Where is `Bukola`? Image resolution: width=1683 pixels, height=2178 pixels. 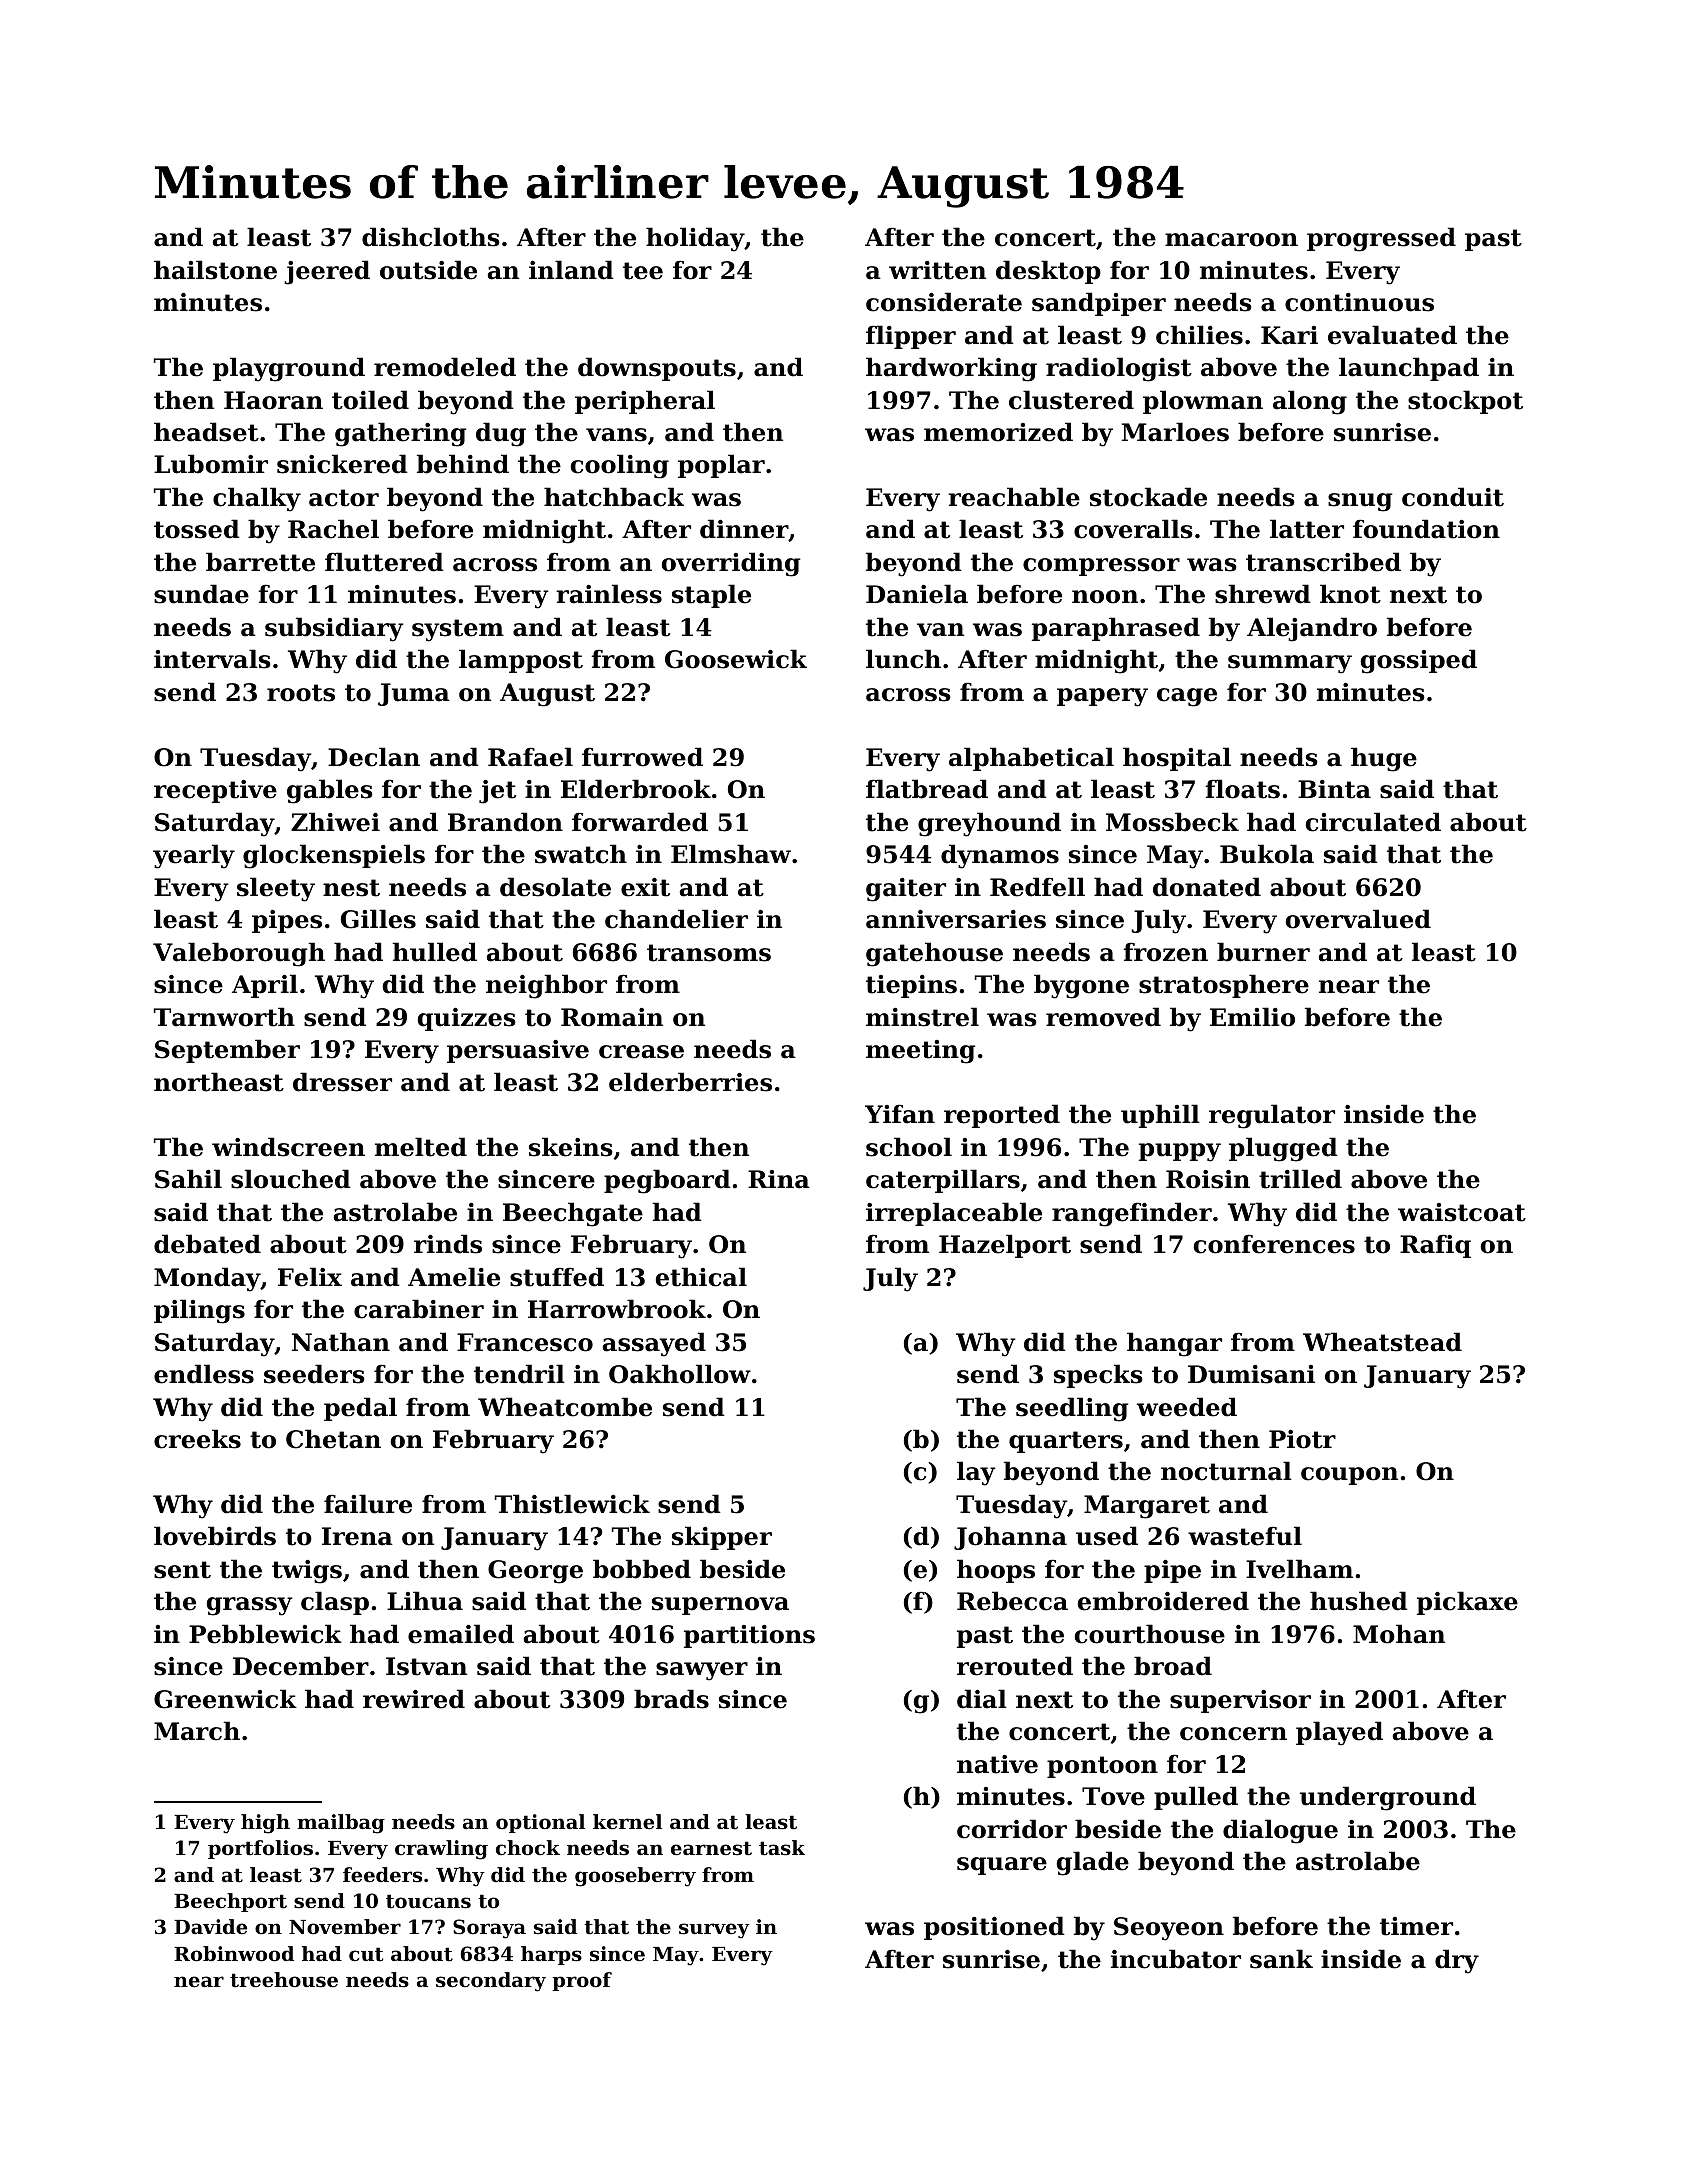
Bukola is located at coordinates (1267, 854).
